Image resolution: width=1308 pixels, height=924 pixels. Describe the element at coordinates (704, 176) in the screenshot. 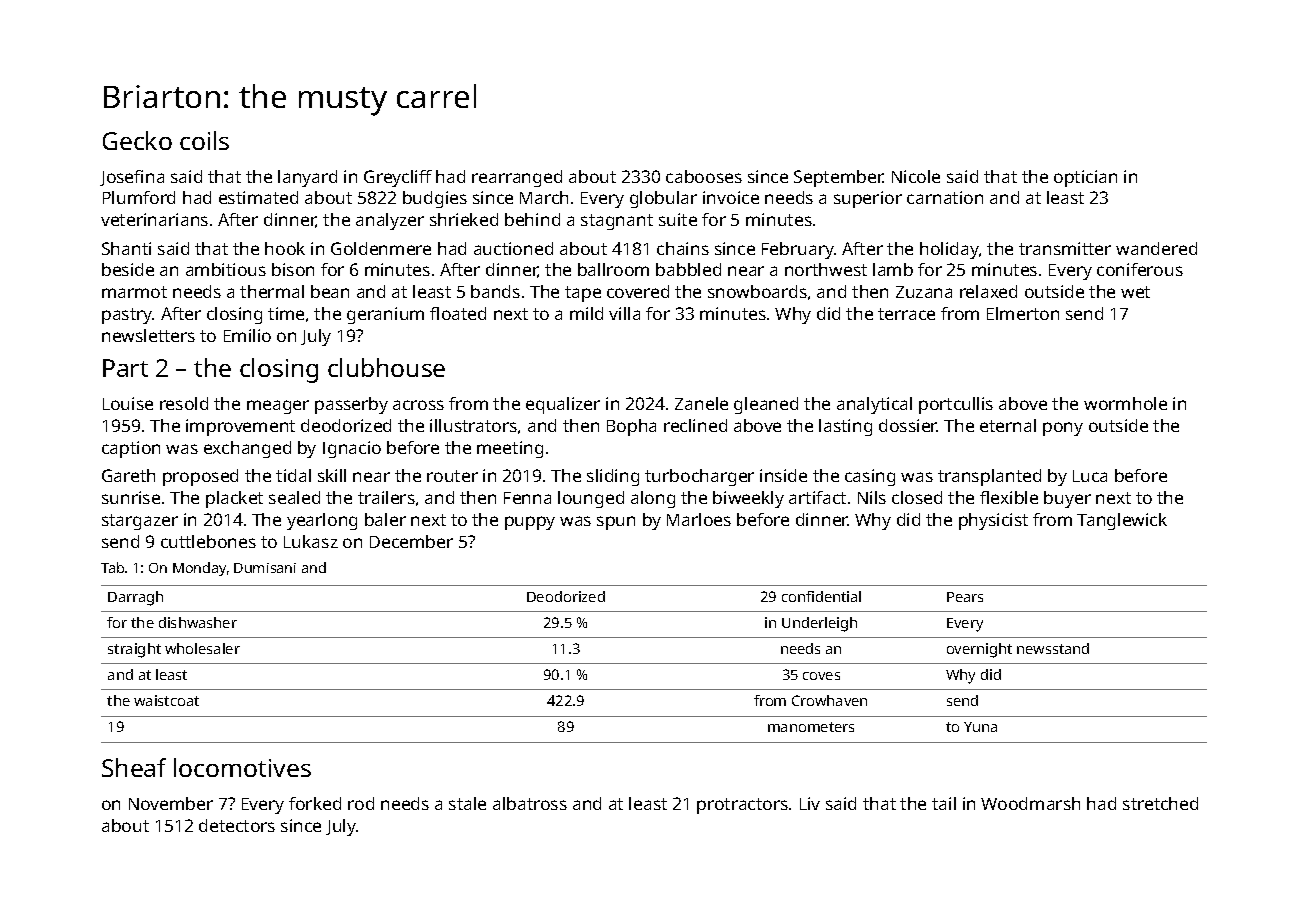

I see `cabooses` at that location.
